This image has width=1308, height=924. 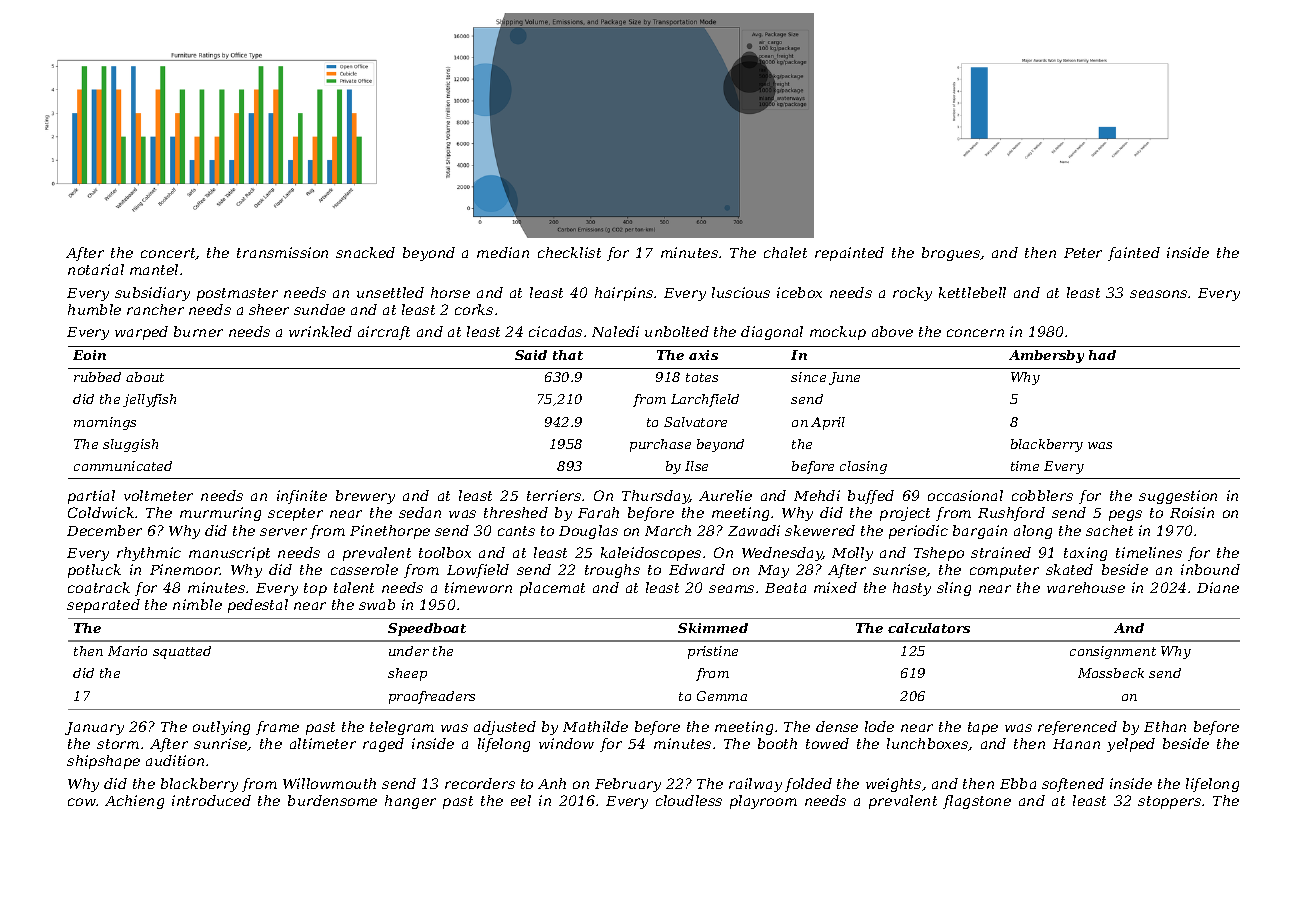 I want to click on yelped, so click(x=1131, y=745).
